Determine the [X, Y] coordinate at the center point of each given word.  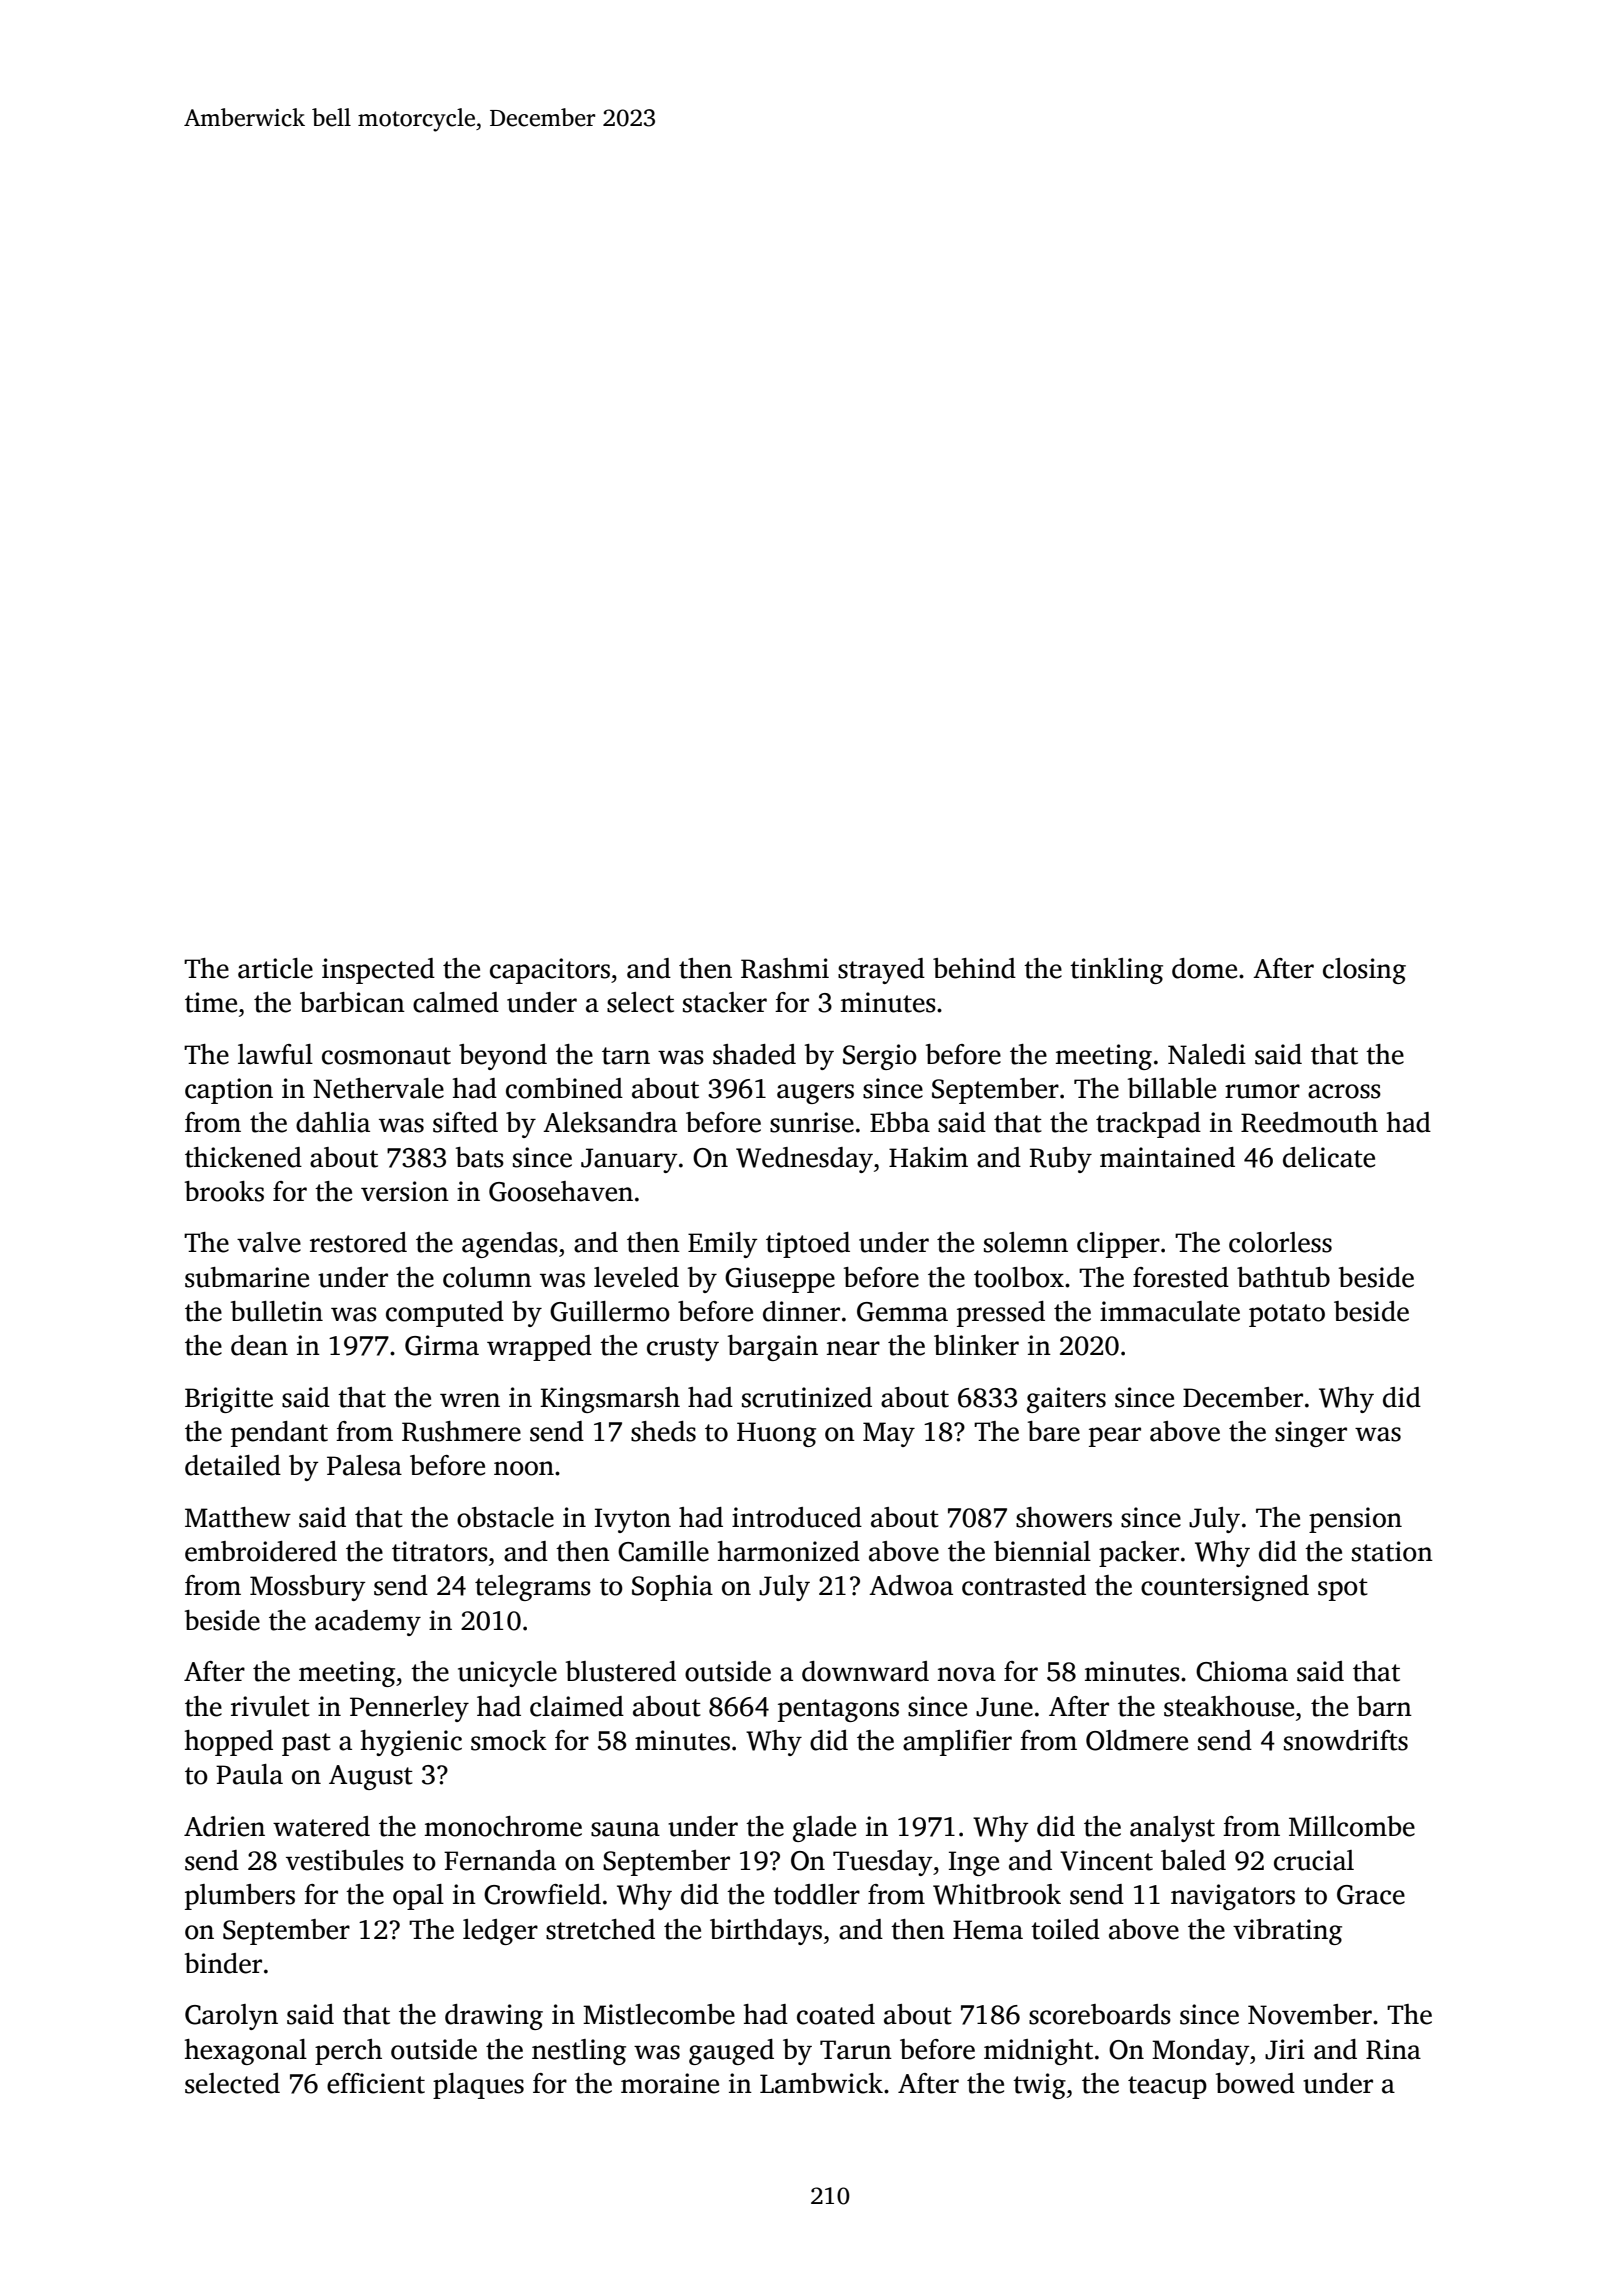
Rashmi [785, 968]
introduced [797, 1517]
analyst [1172, 1829]
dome [1204, 968]
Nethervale [378, 1088]
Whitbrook [997, 1894]
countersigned [1225, 1588]
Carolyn [231, 2017]
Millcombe [1352, 1826]
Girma [442, 1345]
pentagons [838, 1710]
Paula [249, 1774]
